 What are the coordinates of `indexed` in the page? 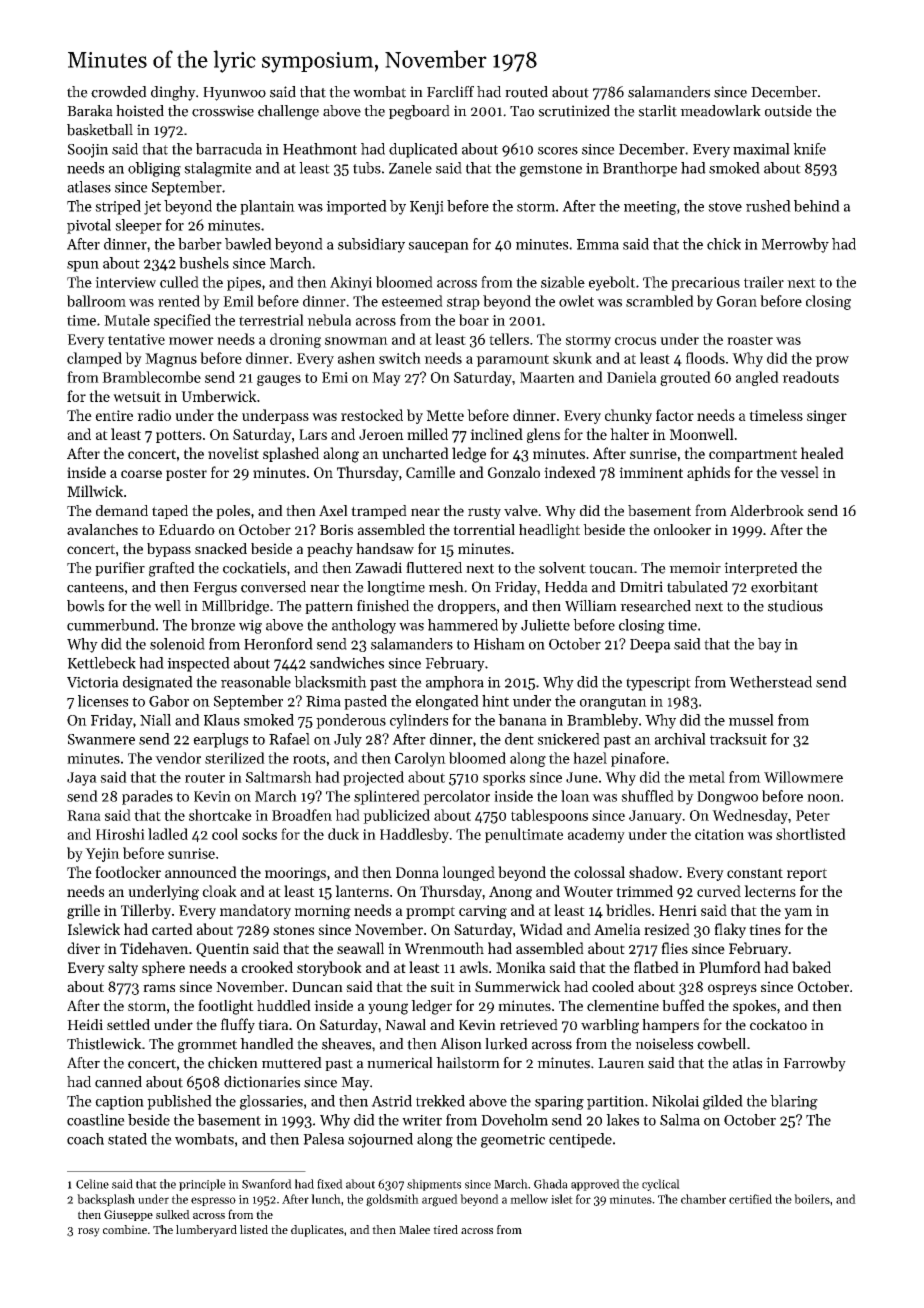 It's located at (570, 472).
